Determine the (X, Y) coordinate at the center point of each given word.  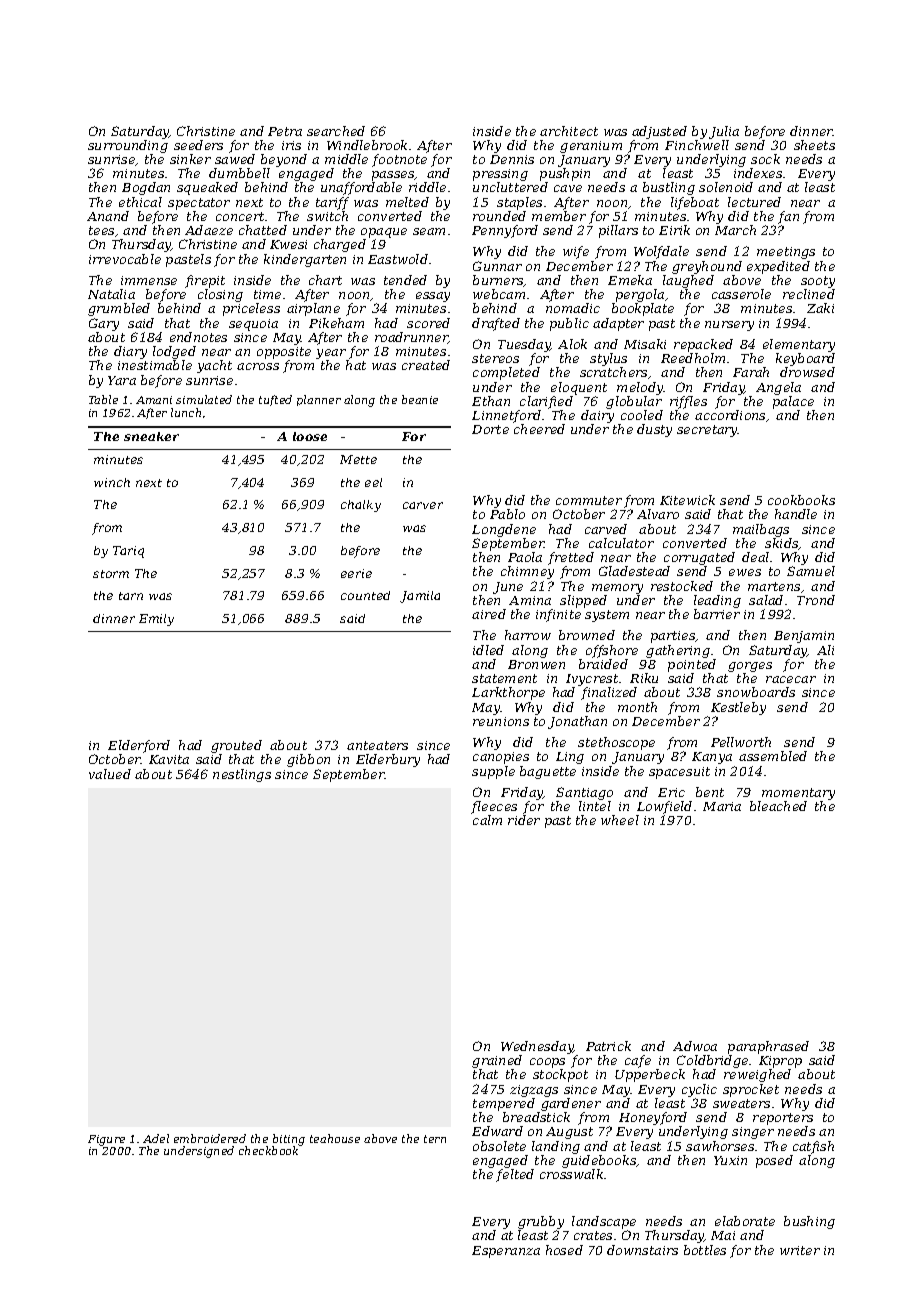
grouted (236, 746)
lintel (595, 806)
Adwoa (695, 1046)
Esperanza (506, 1252)
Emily (156, 620)
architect (569, 131)
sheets (814, 145)
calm (487, 820)
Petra (285, 131)
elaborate (745, 1221)
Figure (106, 1140)
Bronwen (536, 664)
